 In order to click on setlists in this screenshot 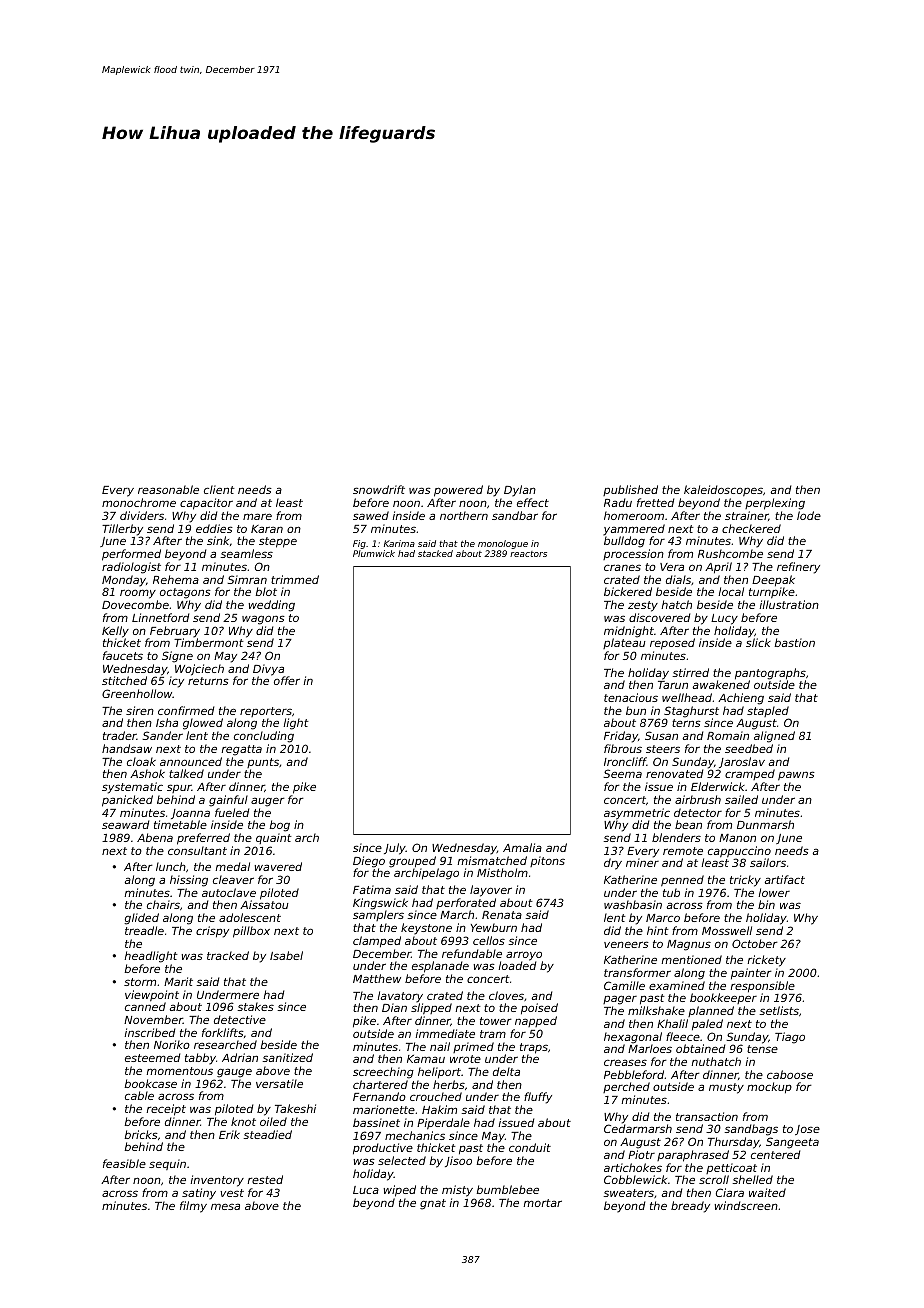, I will do `click(779, 1010)`.
